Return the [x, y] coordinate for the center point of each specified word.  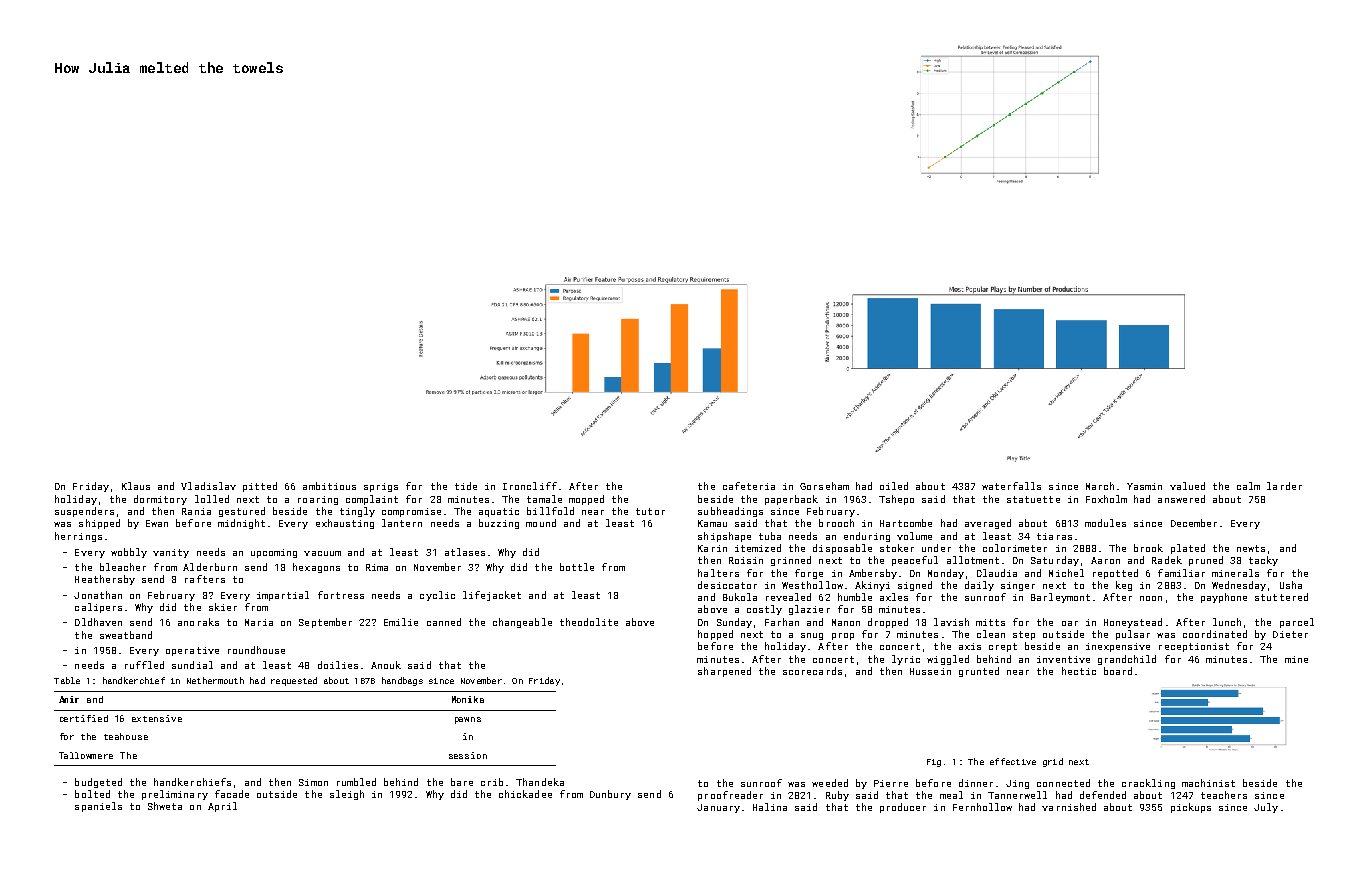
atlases [465, 552]
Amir [69, 699]
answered [1181, 499]
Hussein [930, 671]
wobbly [129, 553]
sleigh [347, 795]
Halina [770, 807]
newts [1251, 548]
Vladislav [208, 486]
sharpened [724, 672]
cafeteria [749, 486]
